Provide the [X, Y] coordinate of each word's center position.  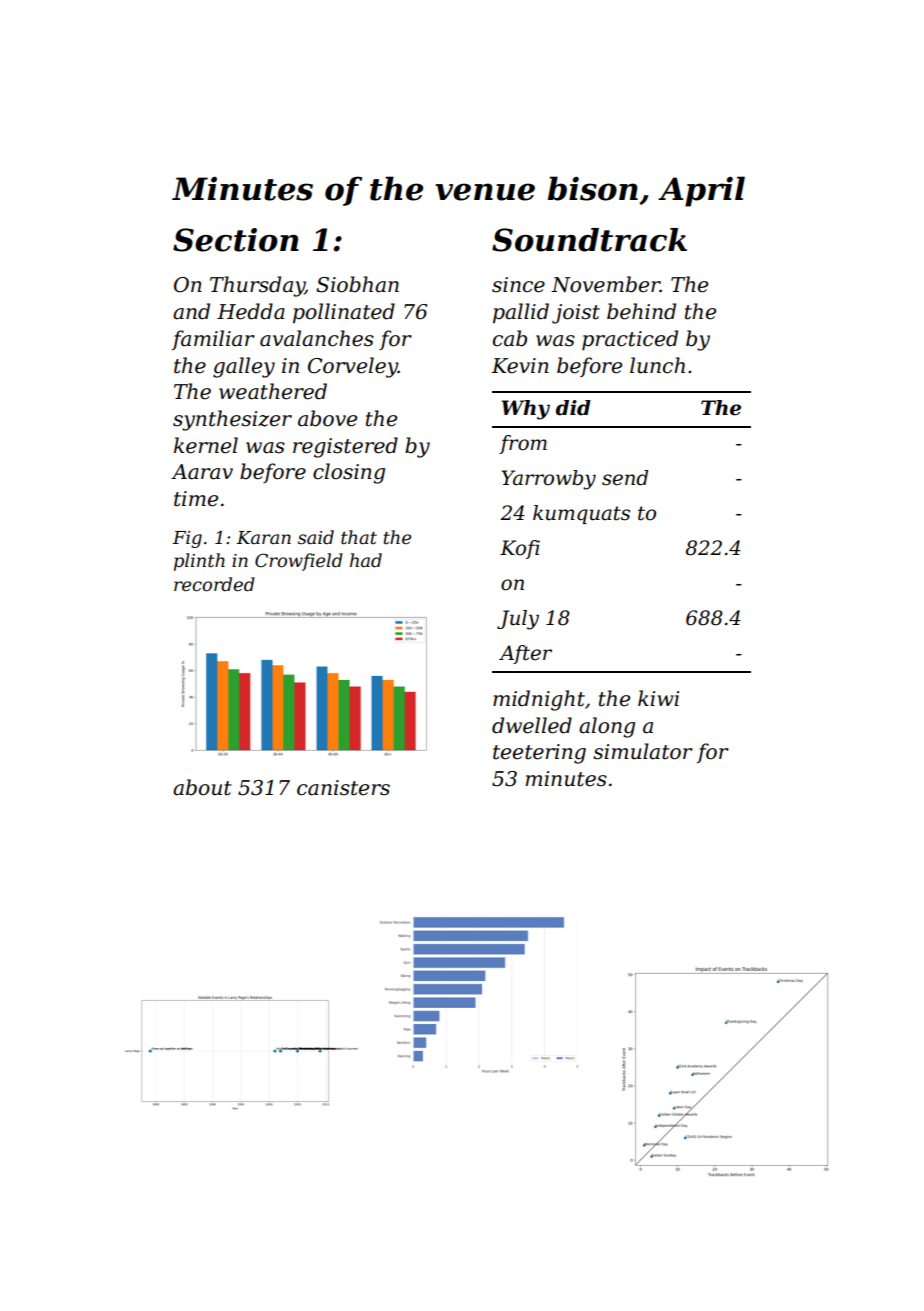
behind [641, 311]
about [202, 787]
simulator [643, 751]
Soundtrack [589, 240]
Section [236, 240]
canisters [343, 788]
